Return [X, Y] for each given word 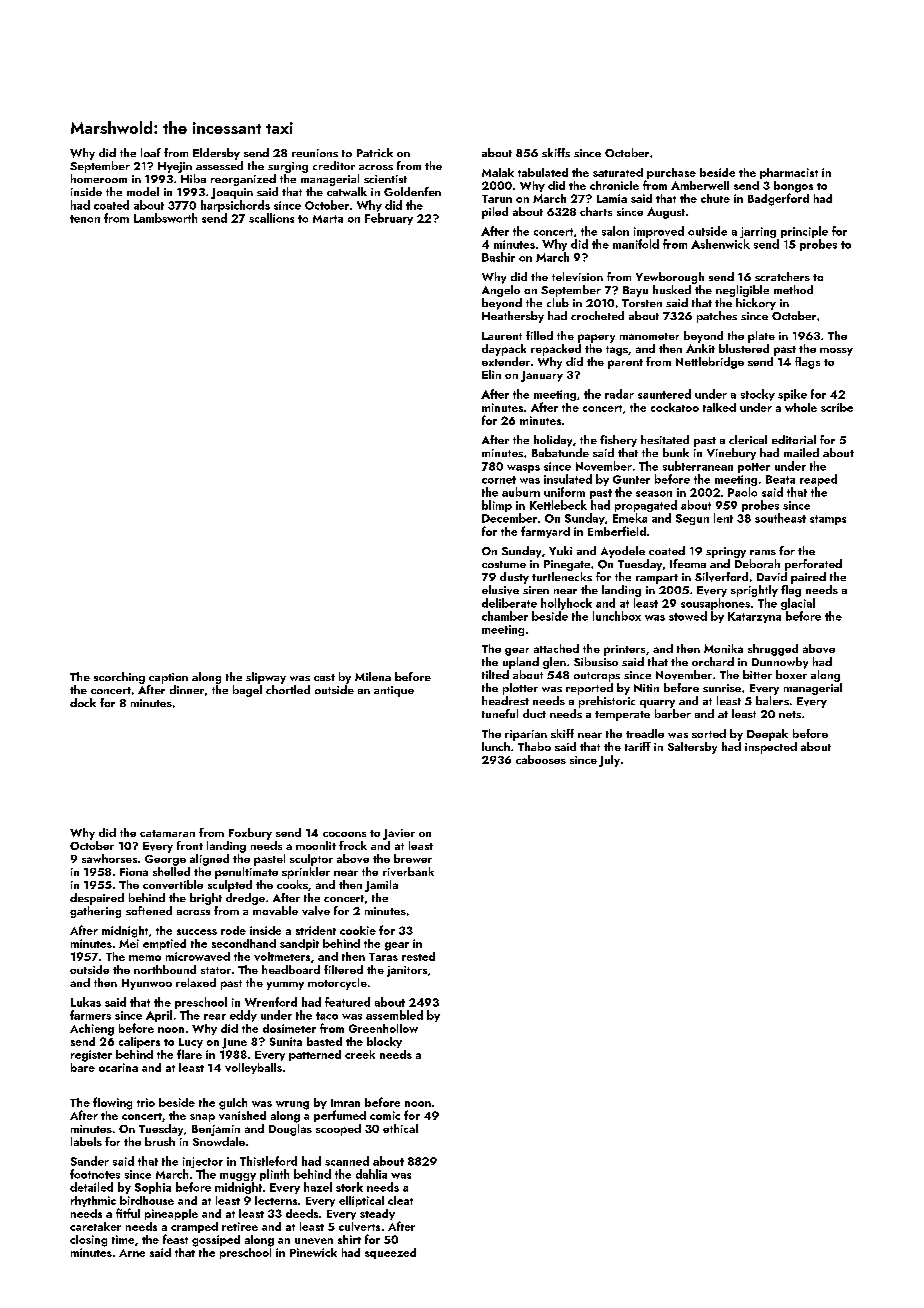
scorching [119, 678]
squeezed [390, 1253]
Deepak [767, 735]
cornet [499, 480]
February [389, 219]
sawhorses [109, 858]
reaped [818, 480]
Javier [399, 834]
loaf [151, 152]
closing [88, 1241]
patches [717, 317]
